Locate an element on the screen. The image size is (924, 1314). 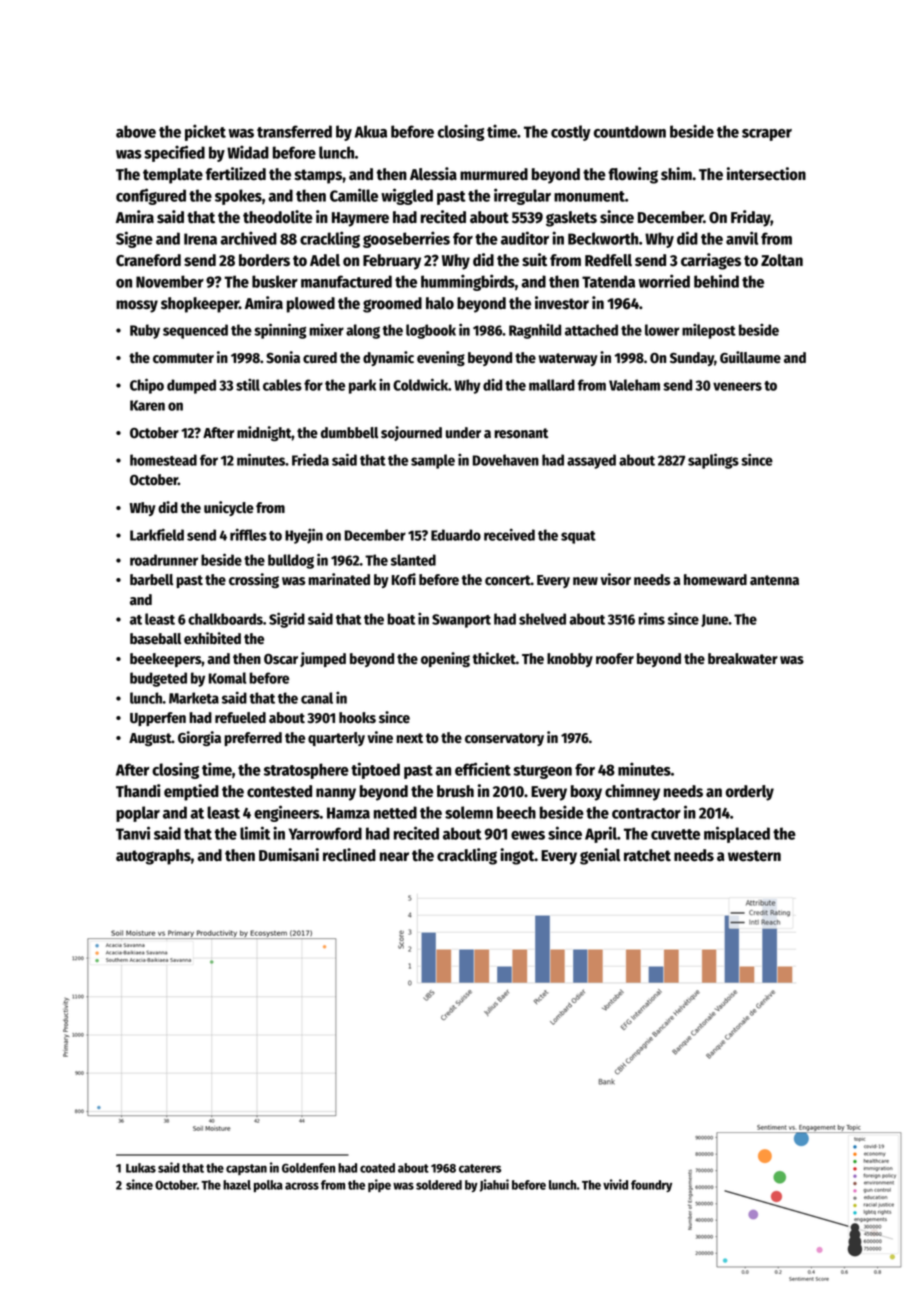
bulldog is located at coordinates (291, 561).
